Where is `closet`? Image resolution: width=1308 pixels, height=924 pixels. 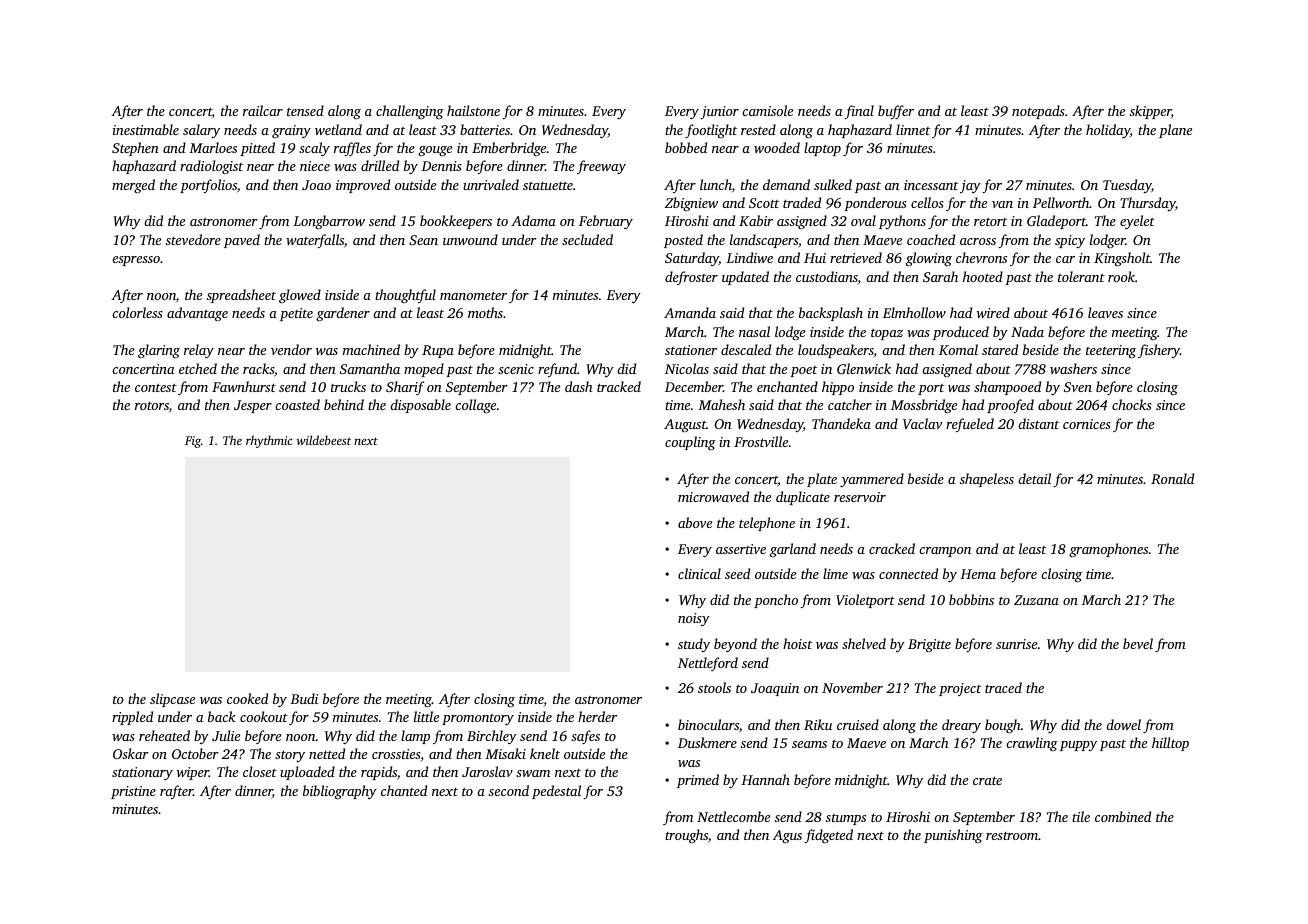 closet is located at coordinates (260, 771).
